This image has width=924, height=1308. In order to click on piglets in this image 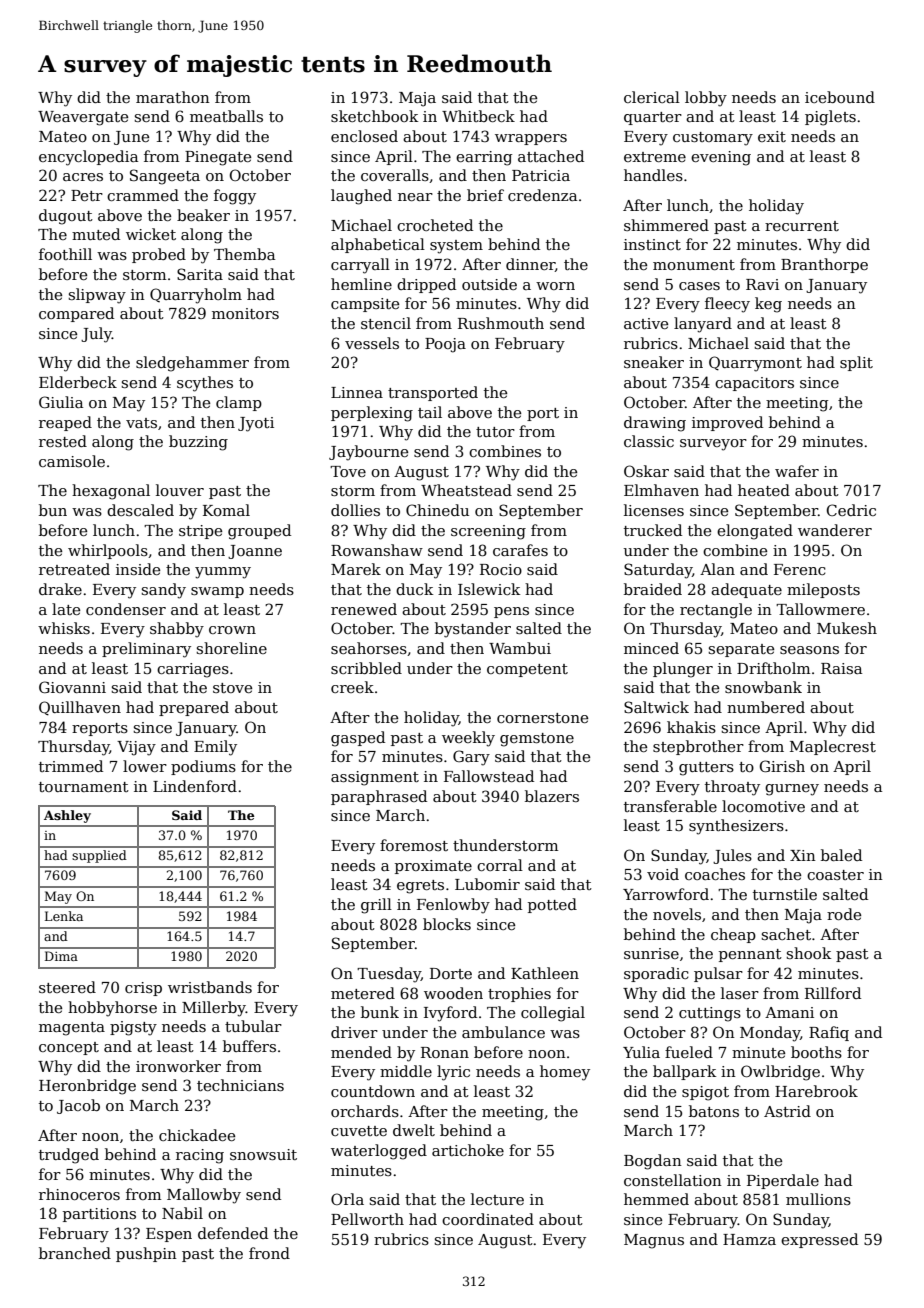, I will do `click(830, 118)`.
